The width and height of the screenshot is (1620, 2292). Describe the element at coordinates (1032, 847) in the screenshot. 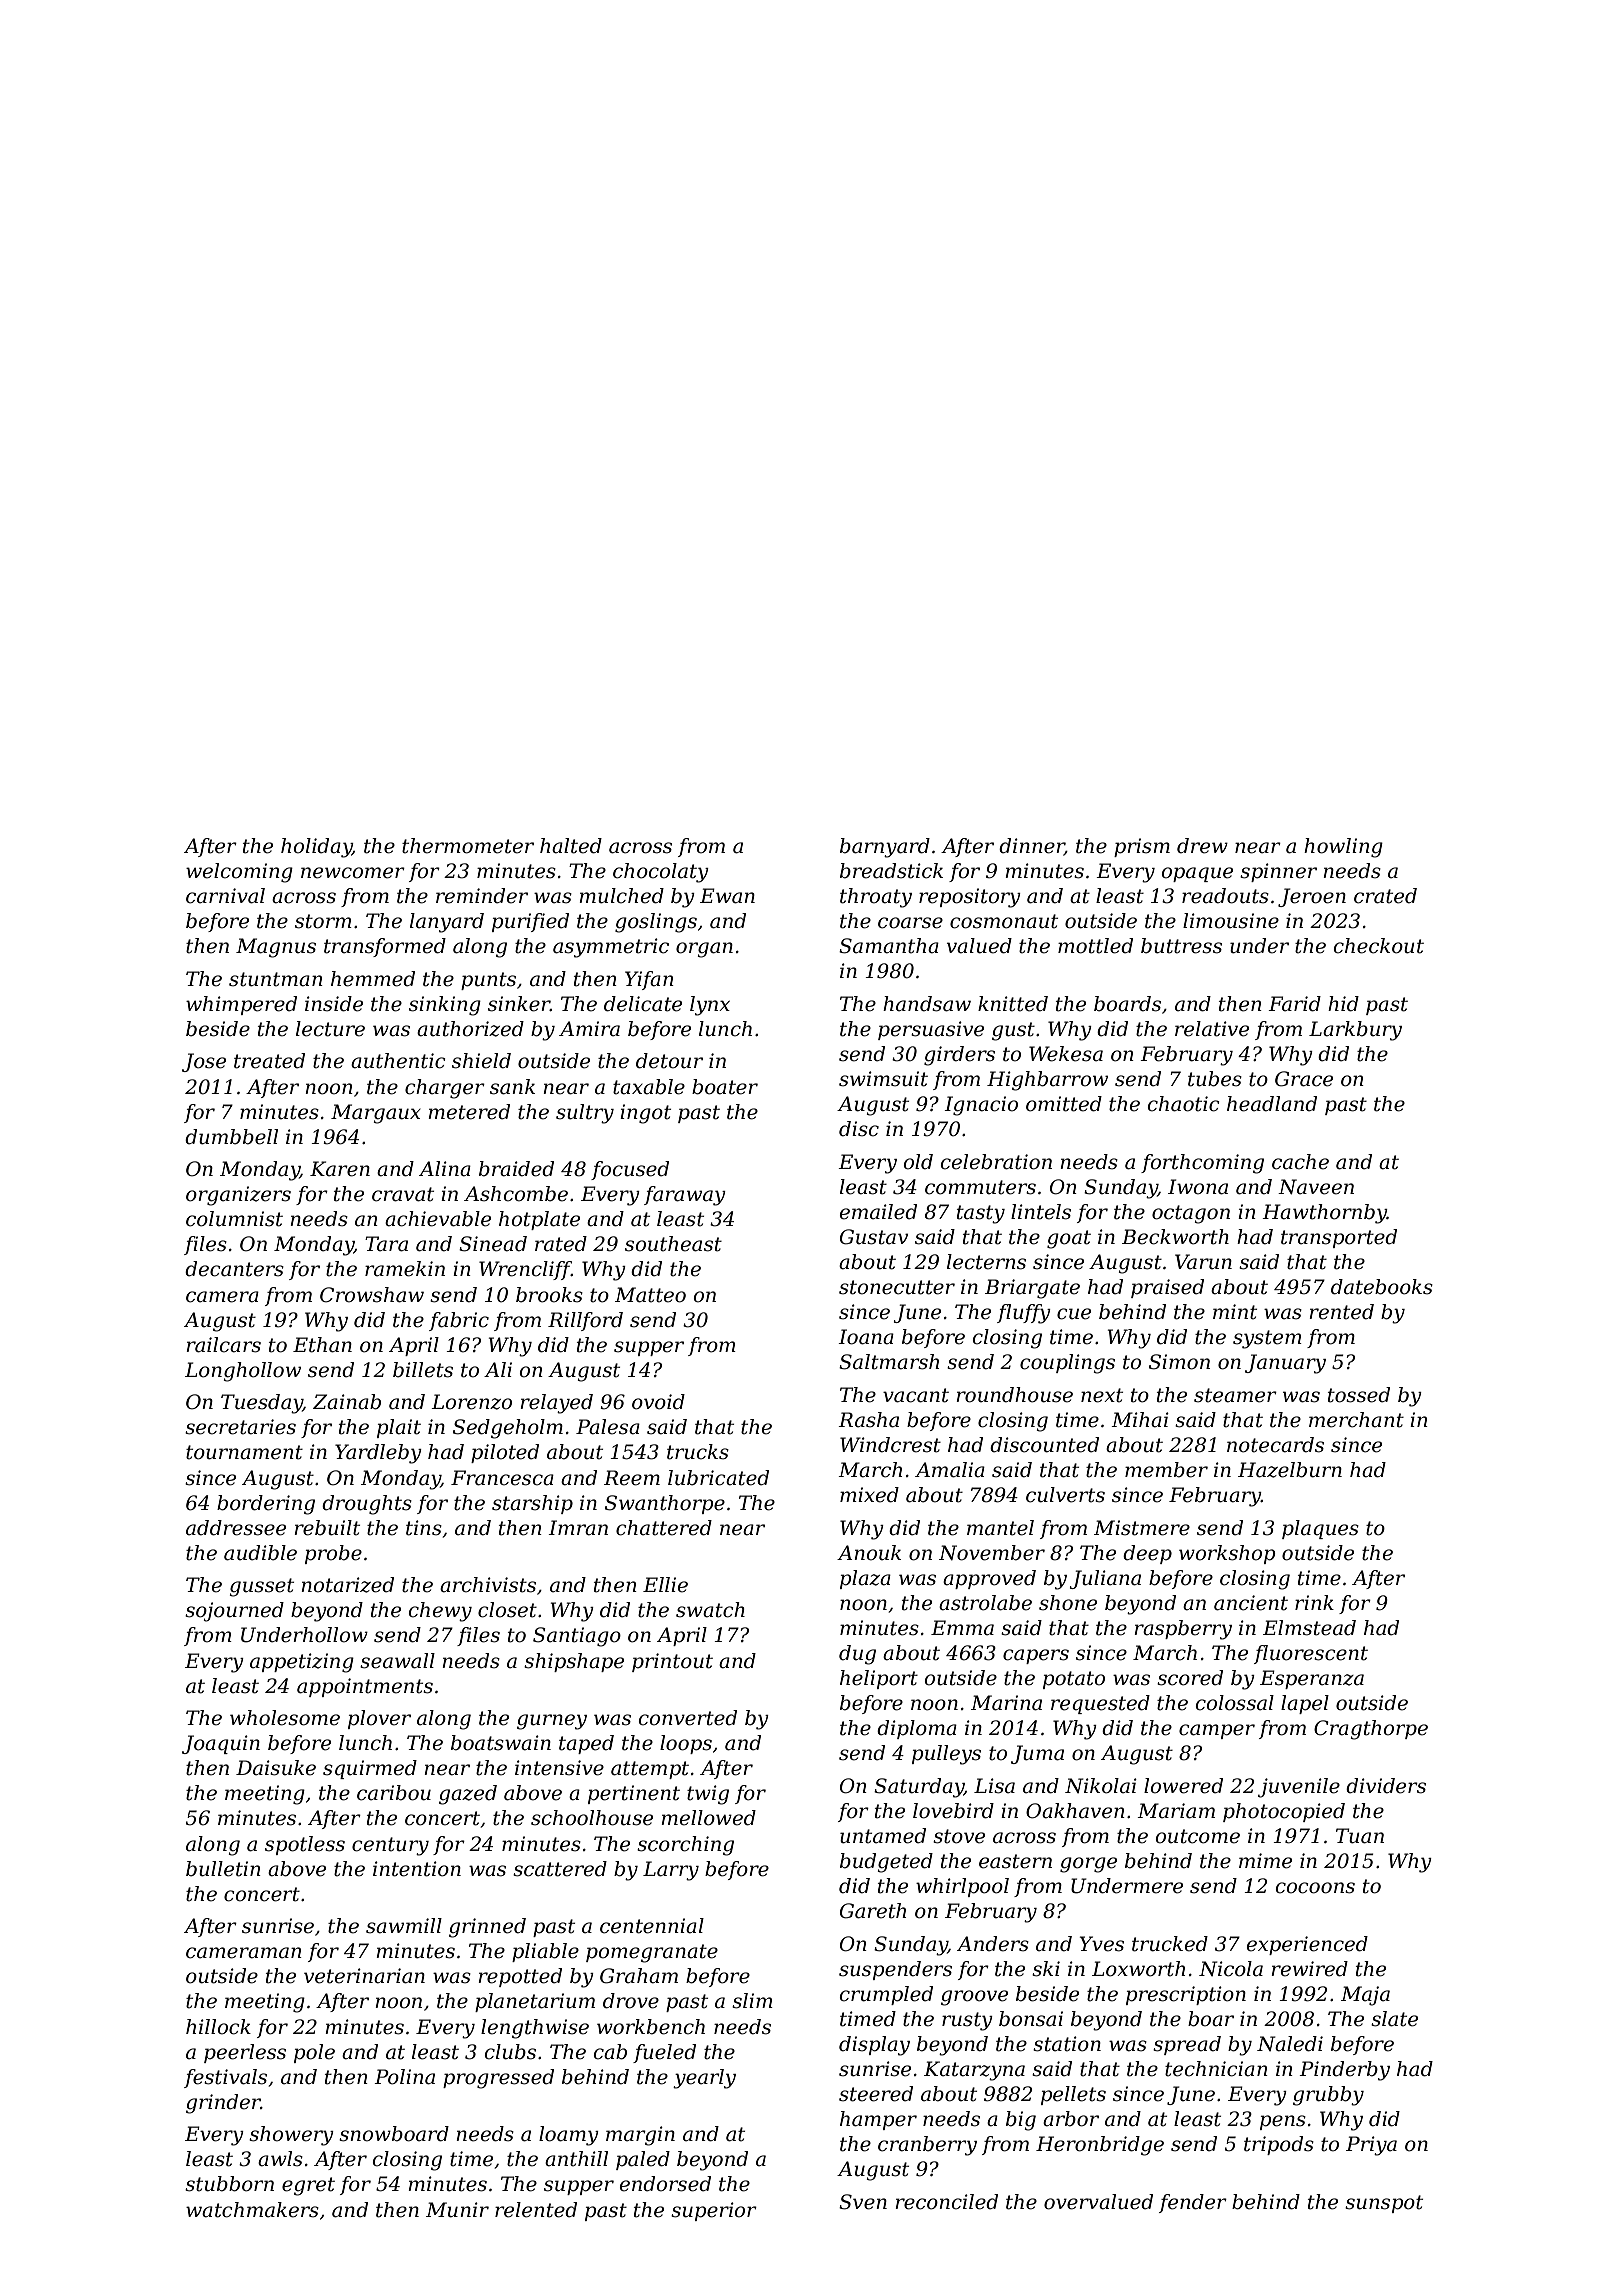

I see `dinner` at that location.
